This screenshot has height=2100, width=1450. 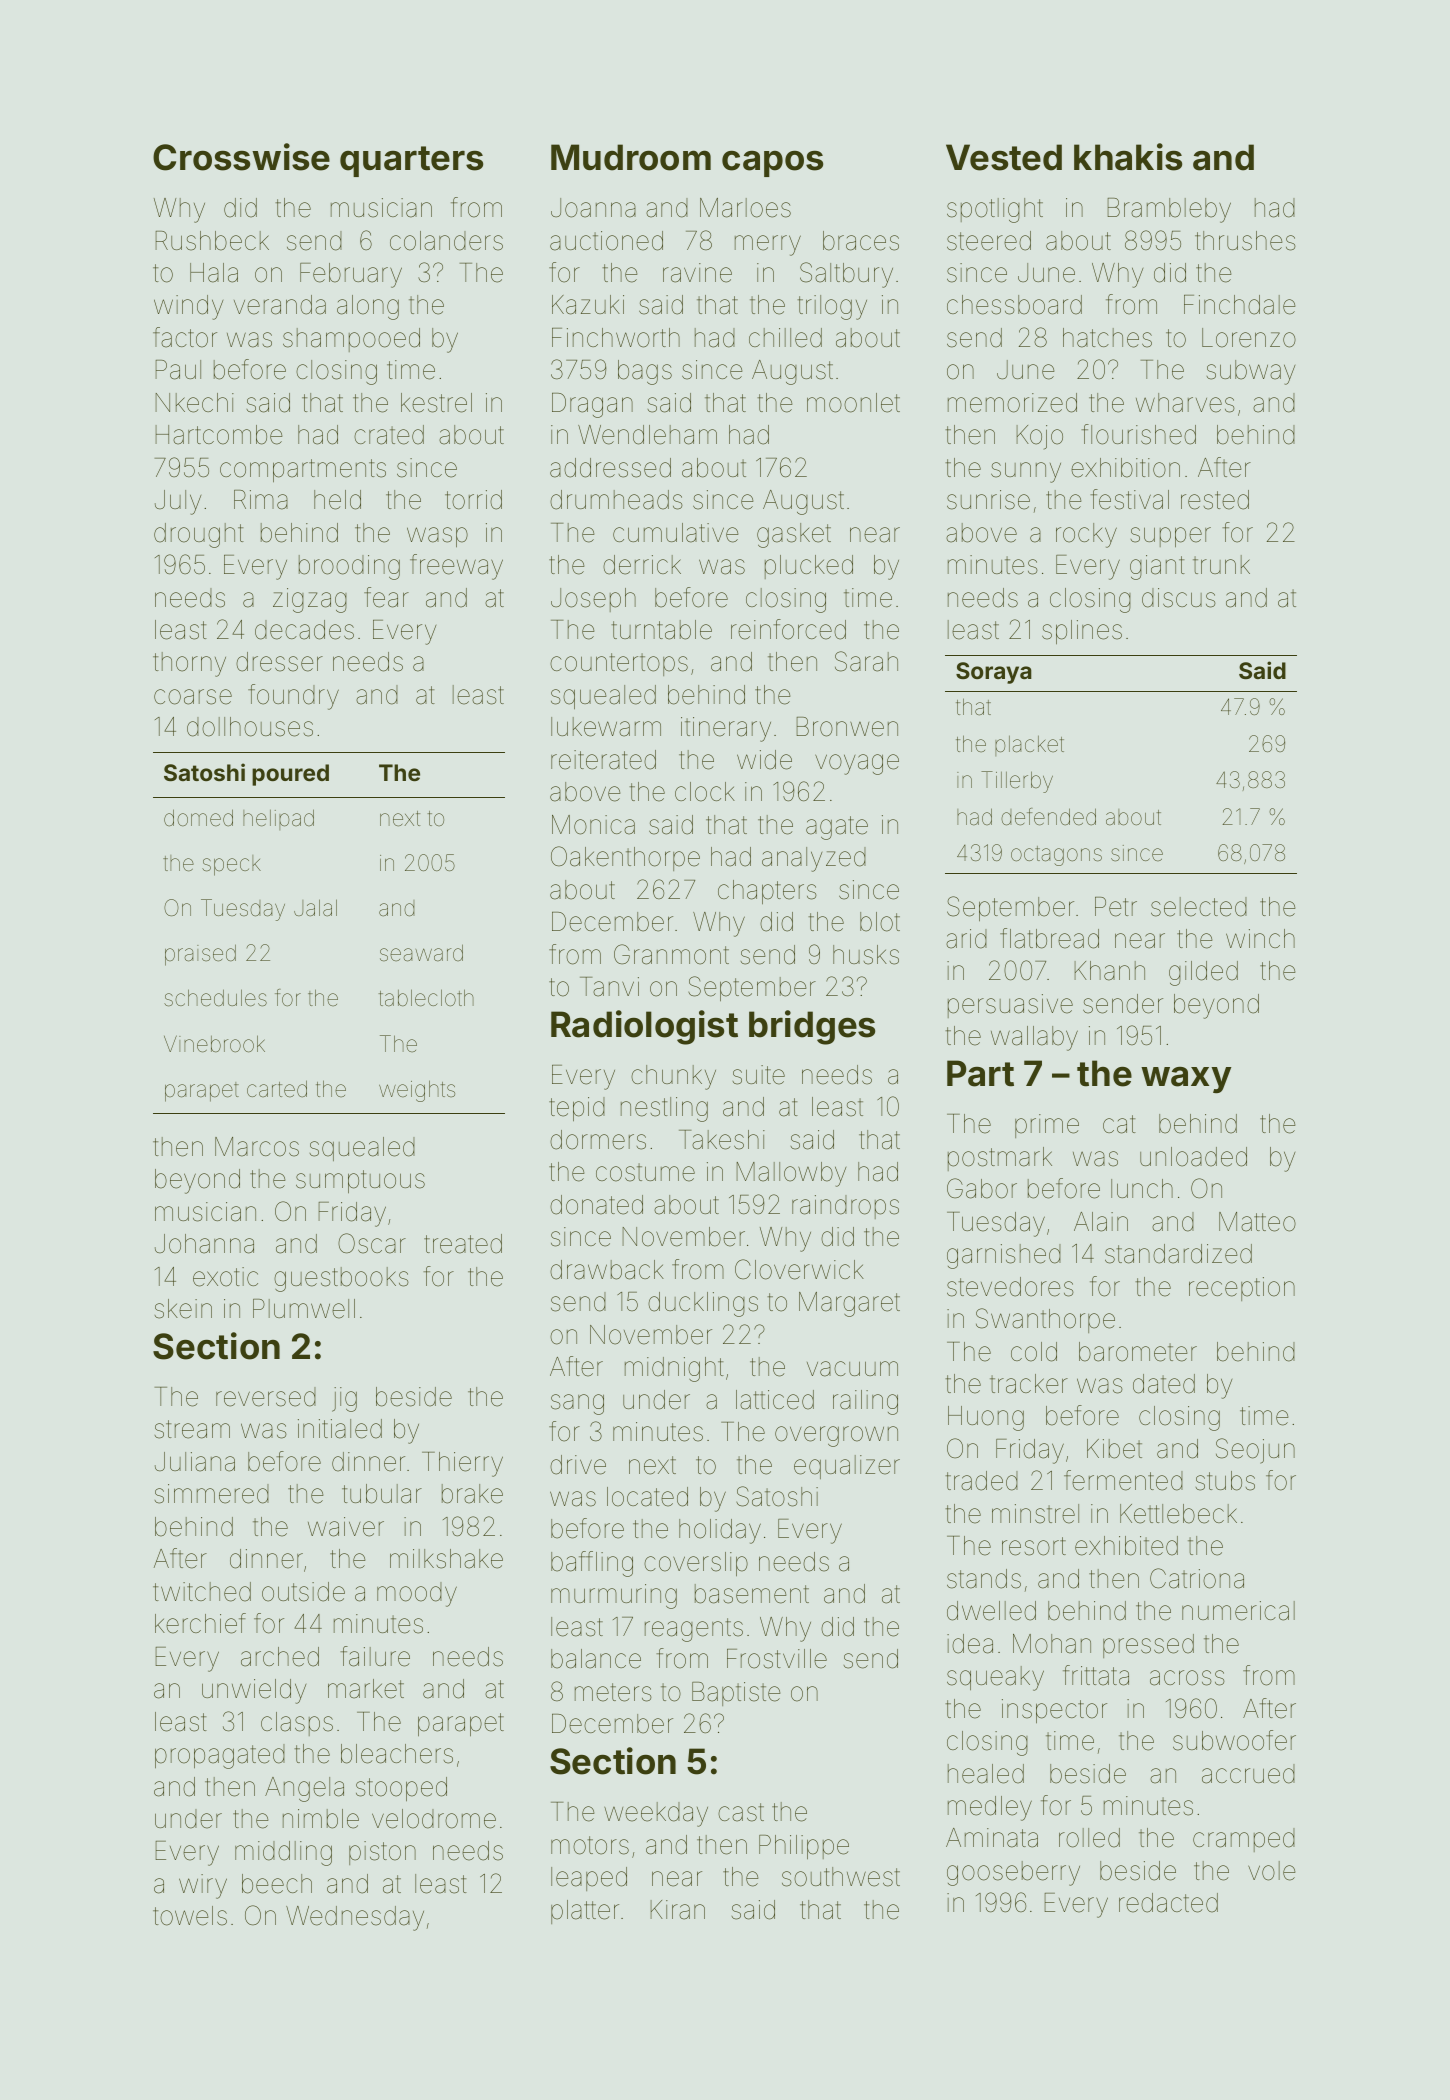 What do you see at coordinates (752, 1594) in the screenshot?
I see `basement` at bounding box center [752, 1594].
